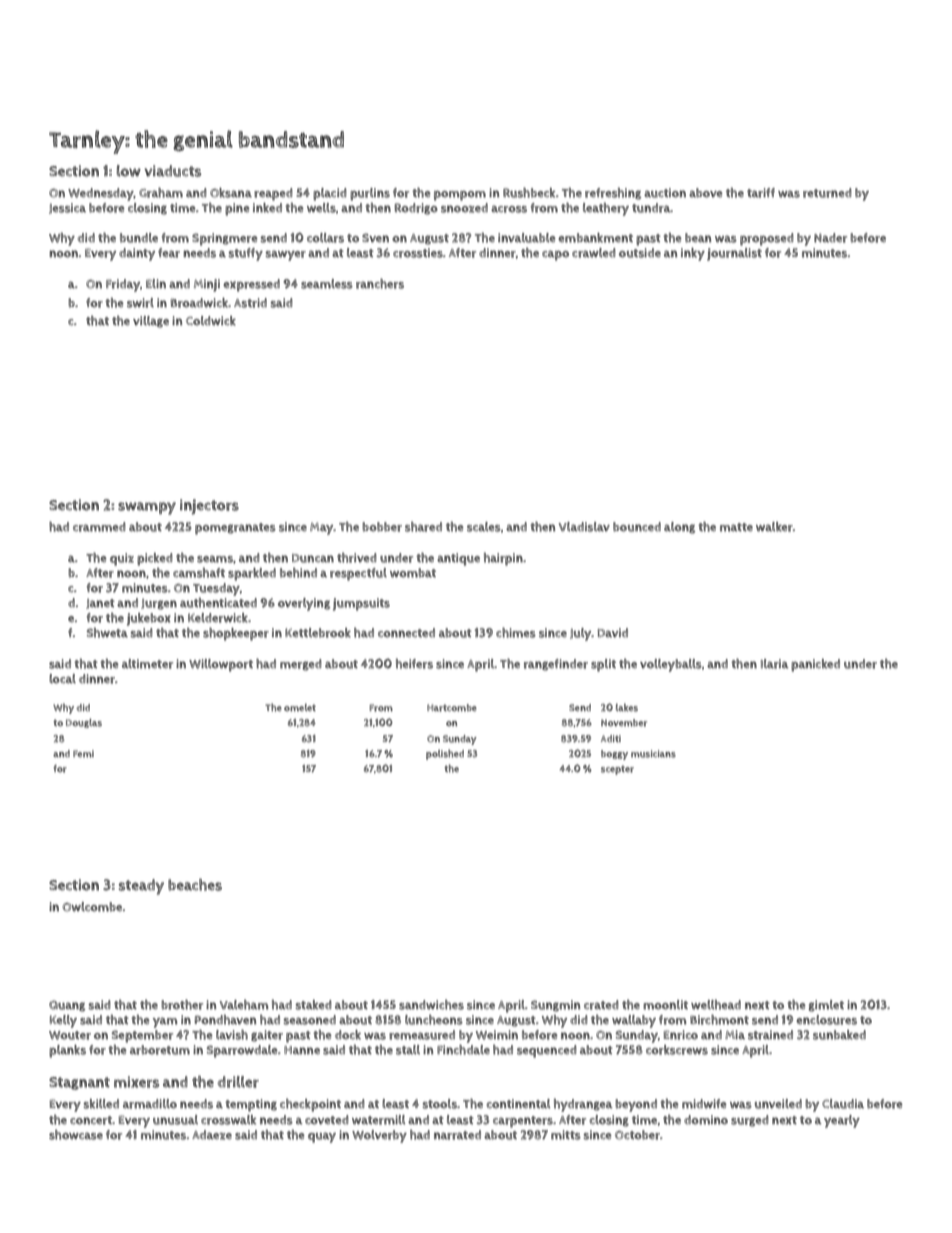  What do you see at coordinates (679, 528) in the document?
I see `along` at bounding box center [679, 528].
